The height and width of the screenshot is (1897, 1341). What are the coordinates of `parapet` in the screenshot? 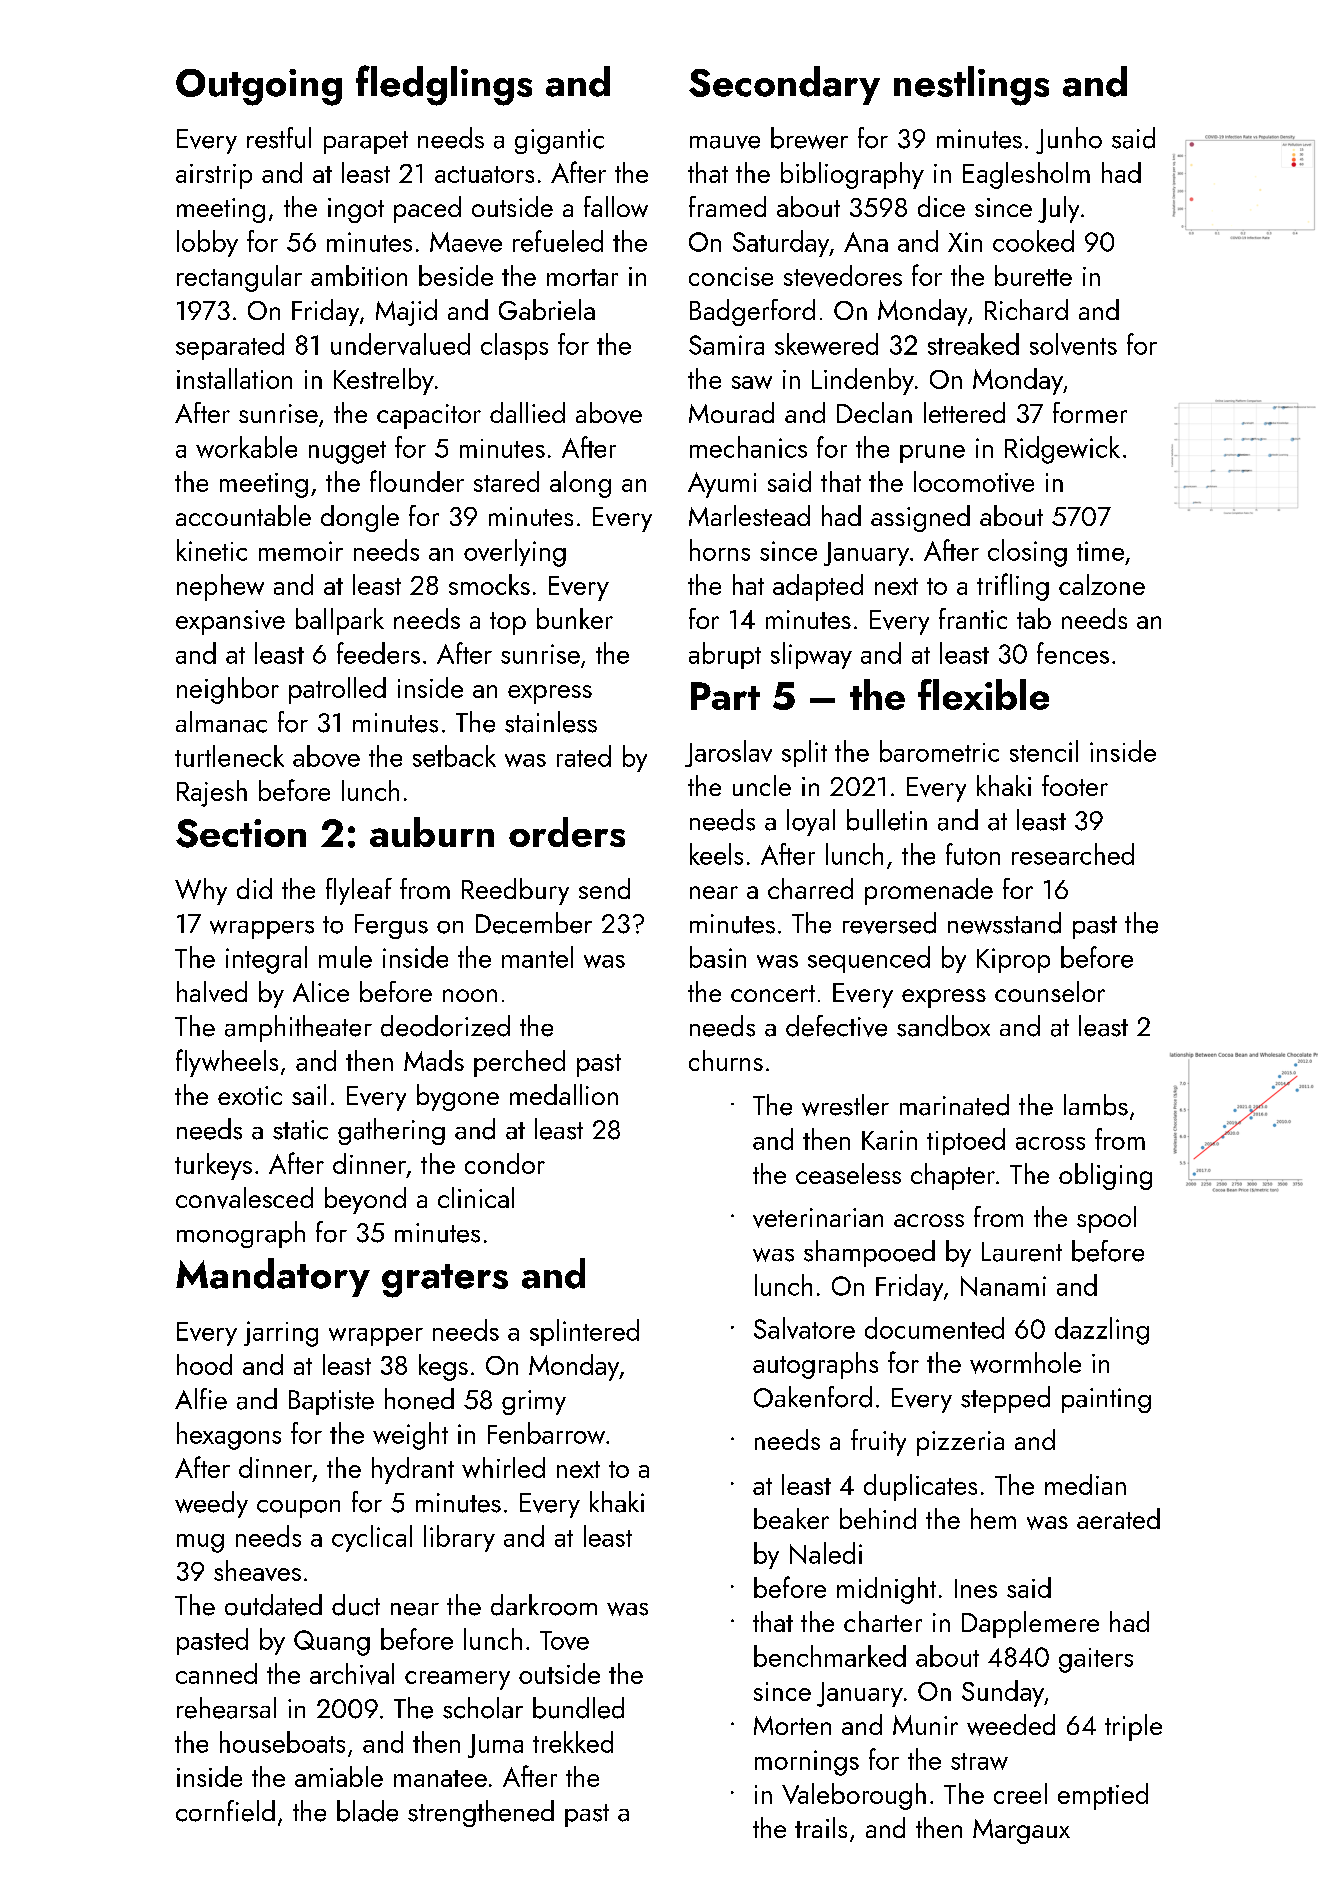 It's located at (366, 142).
